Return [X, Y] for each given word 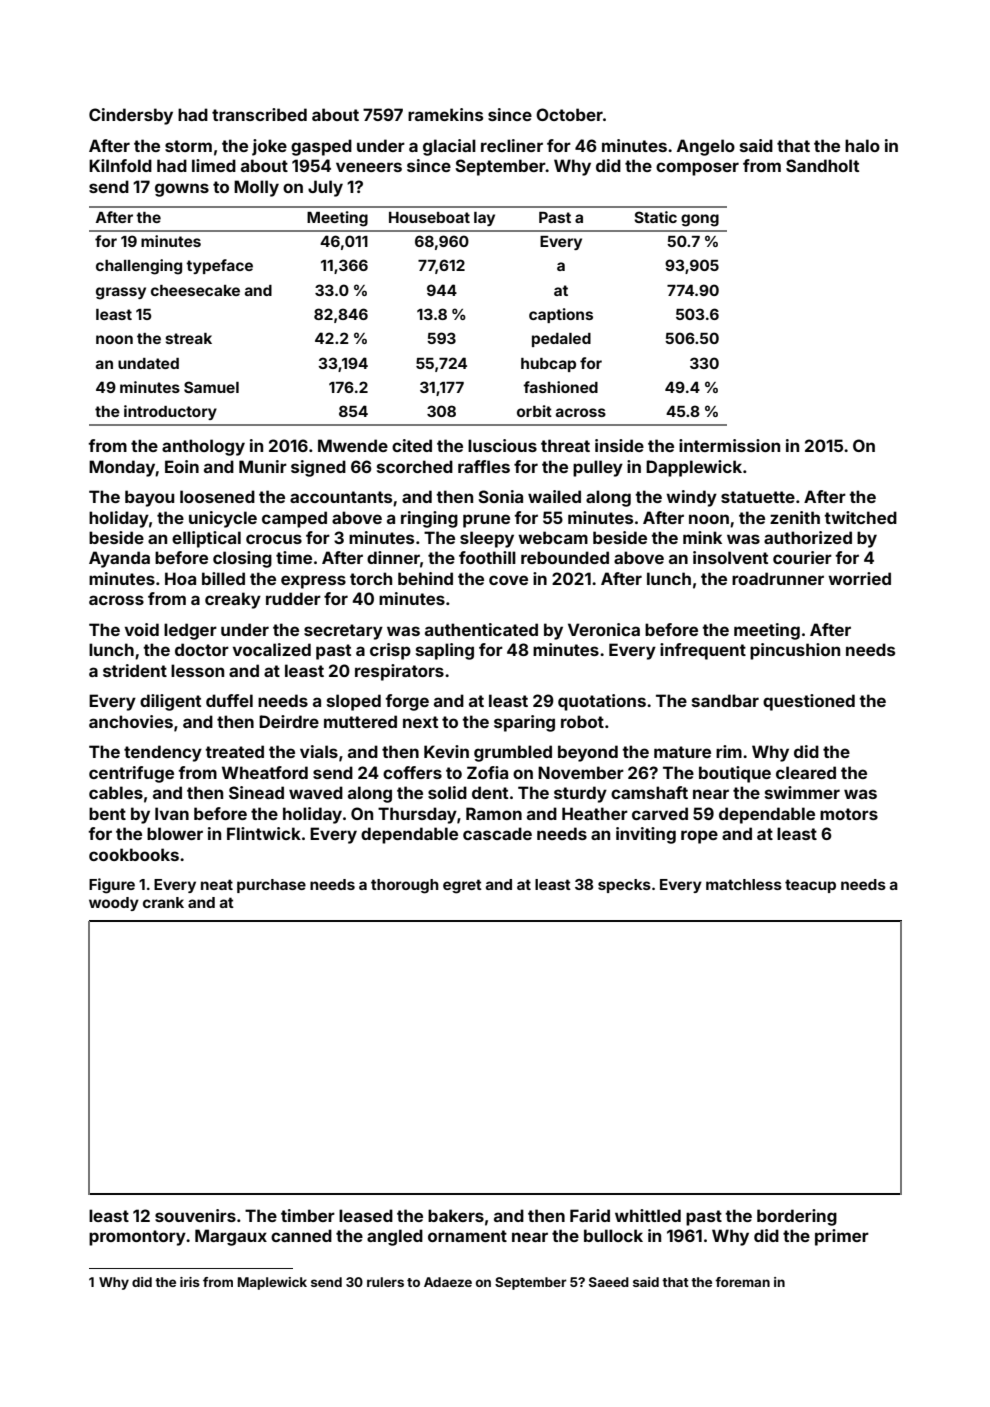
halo [862, 145]
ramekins [445, 114]
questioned [809, 702]
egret [462, 886]
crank [163, 902]
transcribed [259, 114]
